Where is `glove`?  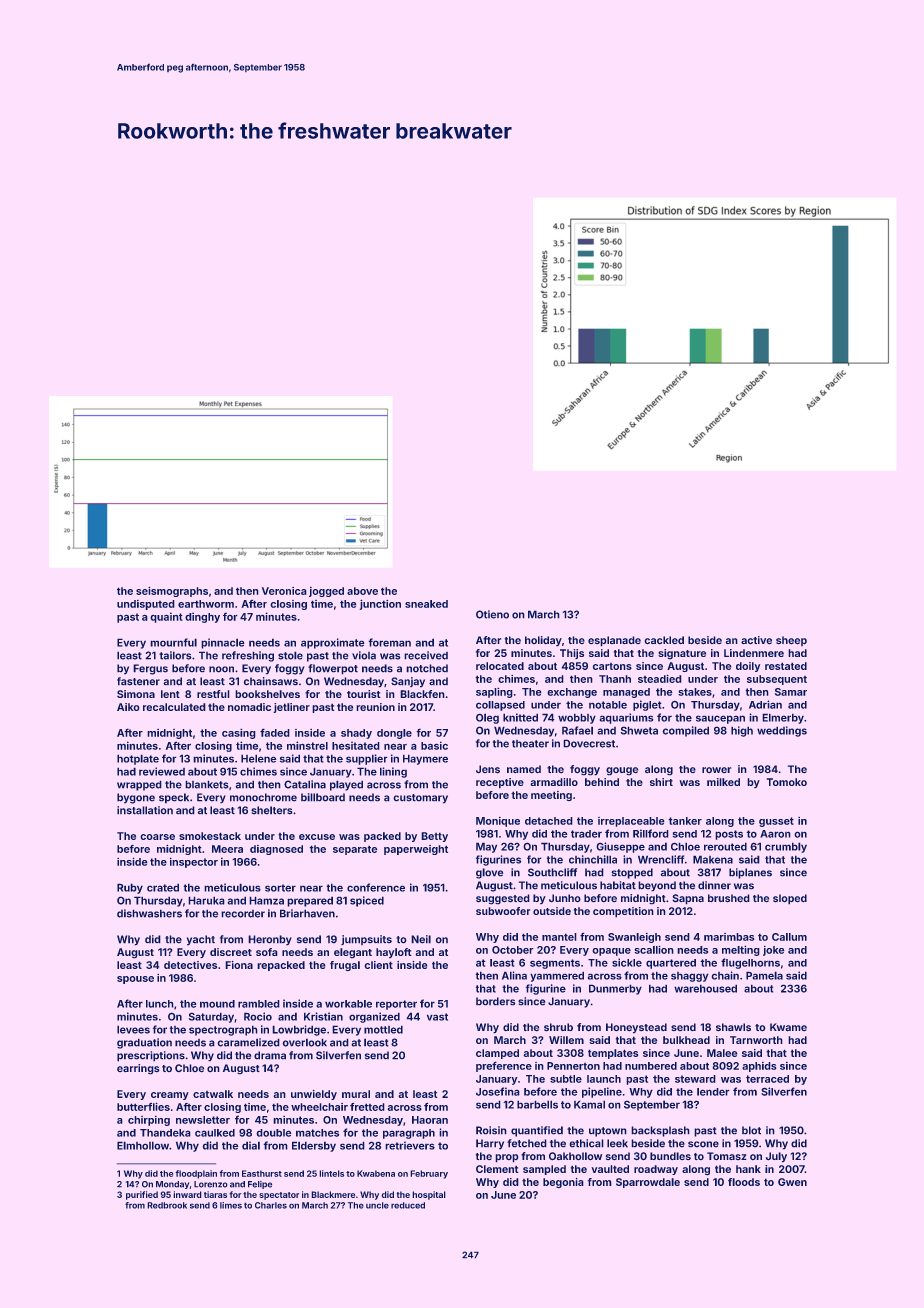 glove is located at coordinates (489, 873).
